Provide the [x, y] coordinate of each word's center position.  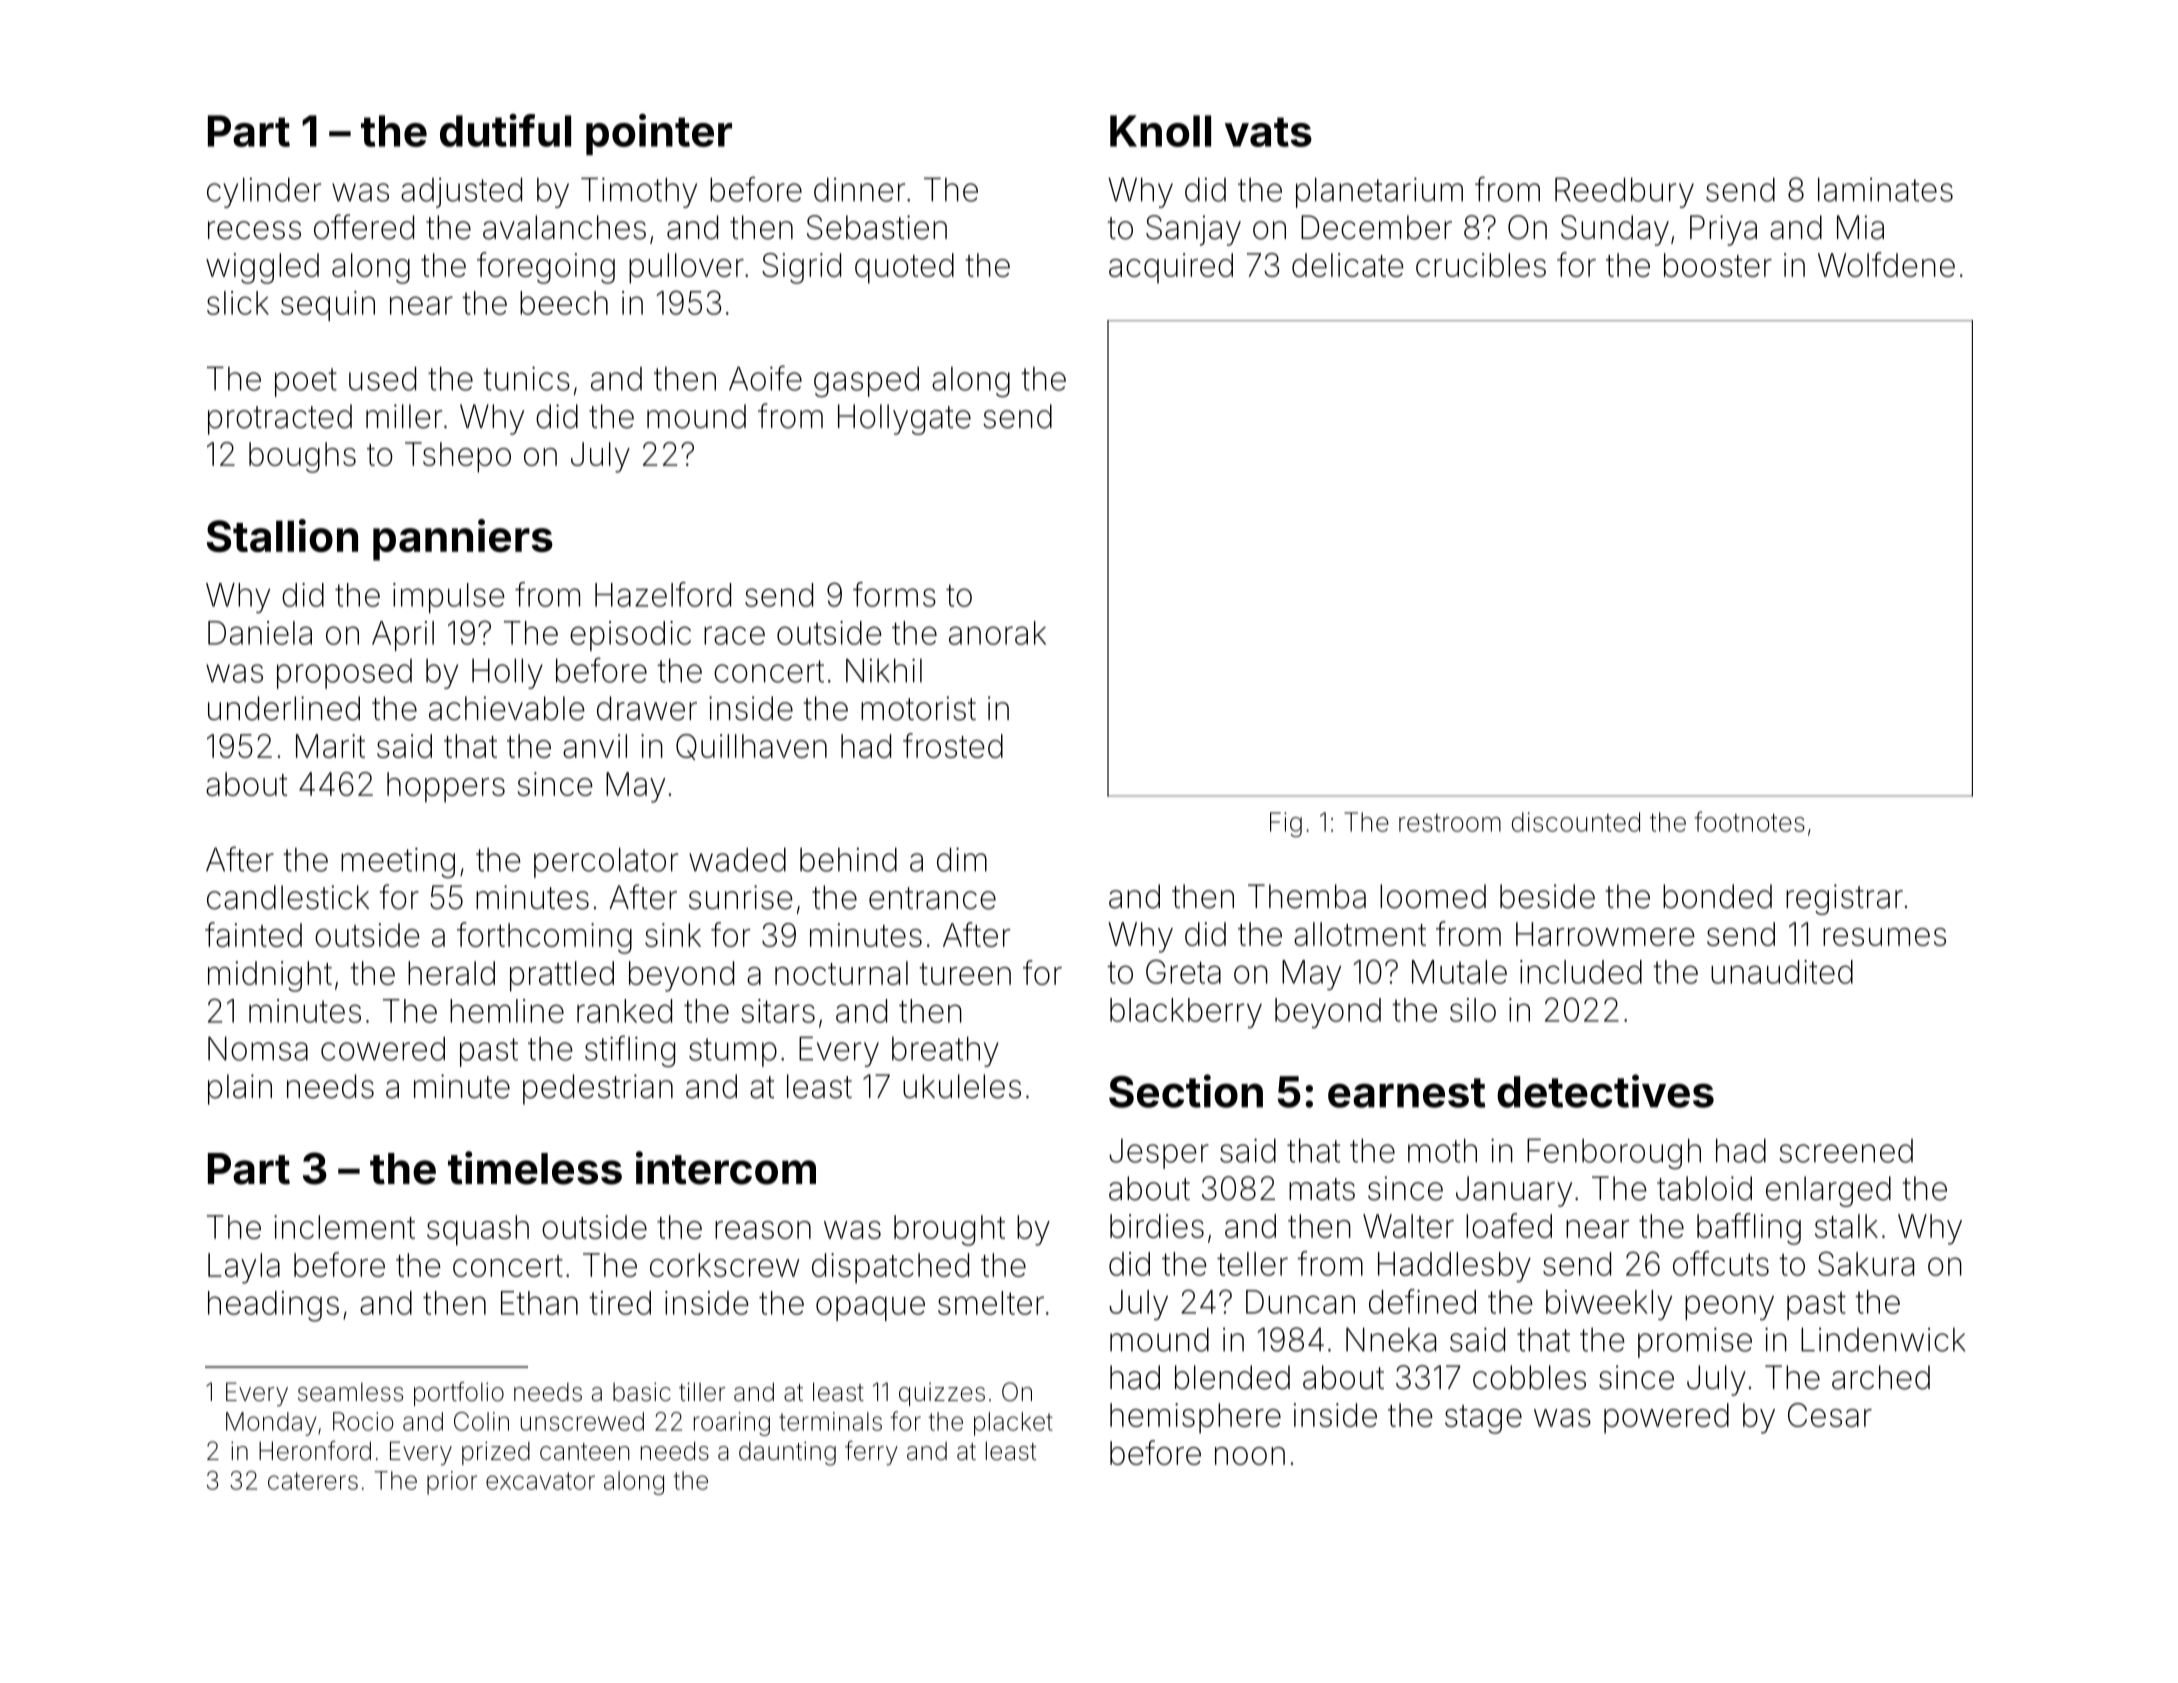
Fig [1286, 824]
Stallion [282, 535]
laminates [1885, 189]
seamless [350, 1392]
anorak [997, 633]
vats [1268, 132]
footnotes [1749, 821]
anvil [595, 746]
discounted [1576, 822]
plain [240, 1089]
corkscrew [725, 1265]
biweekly [1609, 1305]
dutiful [505, 130]
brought [949, 1230]
